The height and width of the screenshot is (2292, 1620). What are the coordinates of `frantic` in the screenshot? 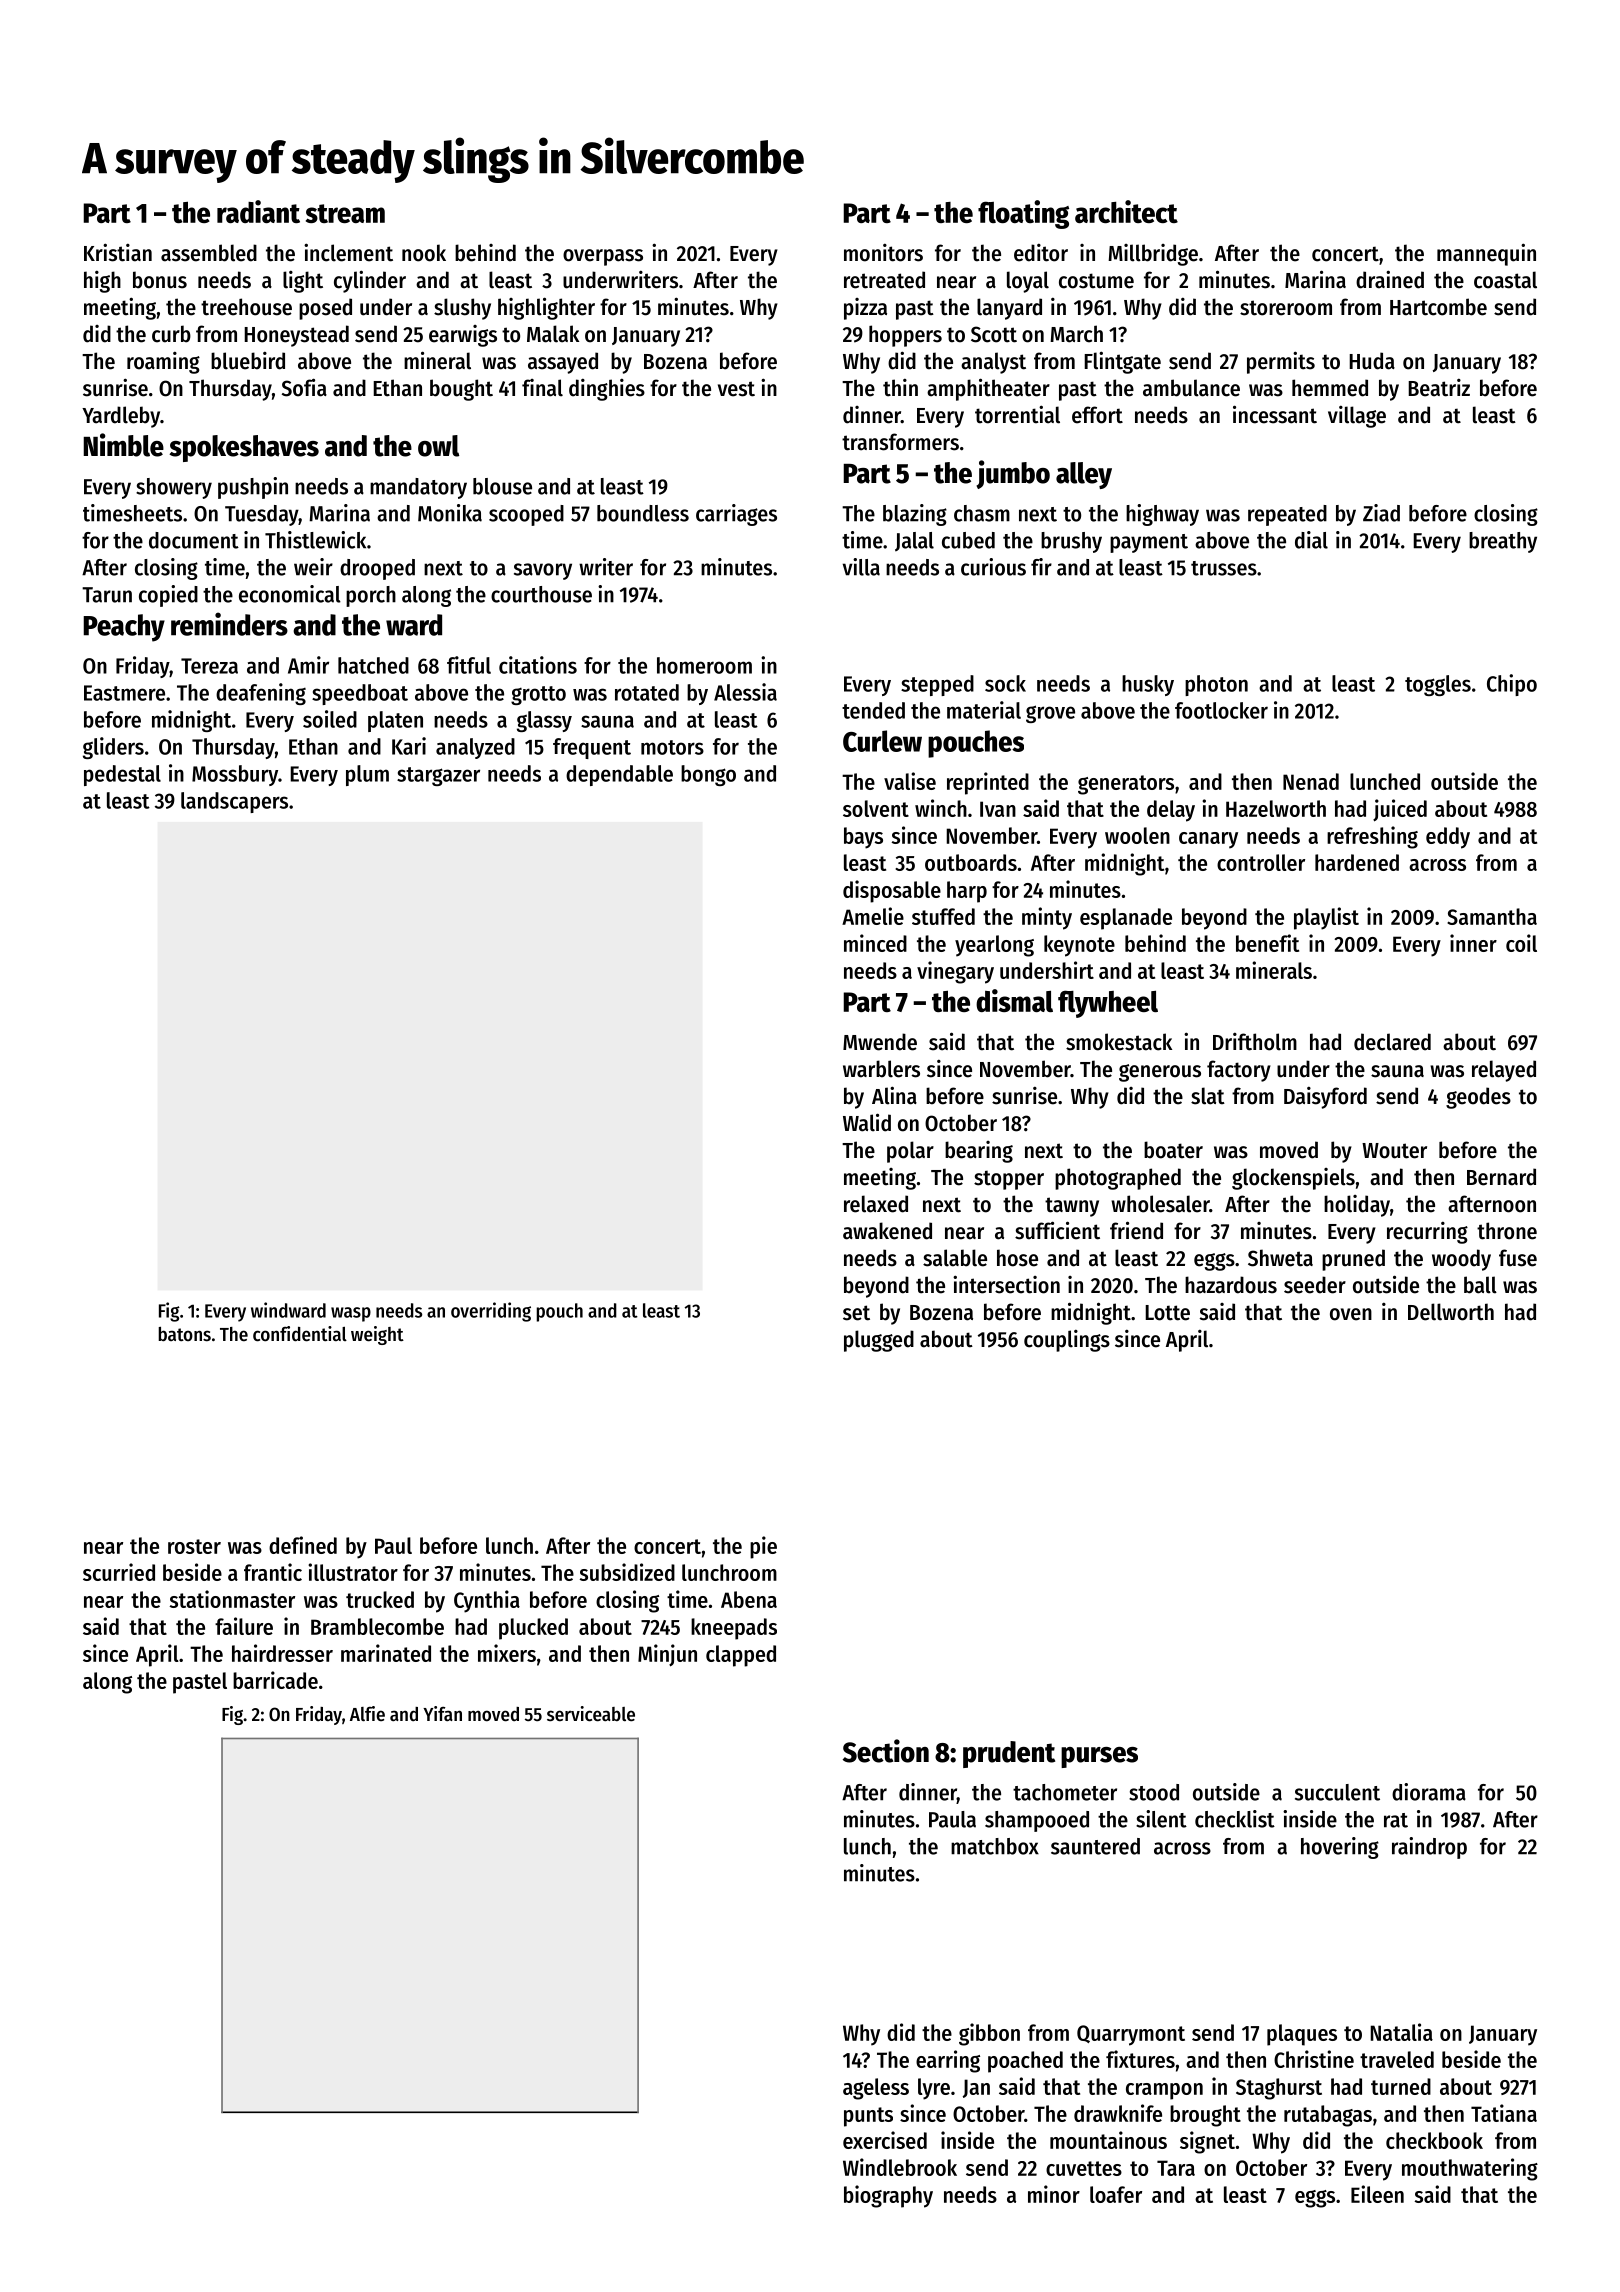 It's located at (273, 1572).
